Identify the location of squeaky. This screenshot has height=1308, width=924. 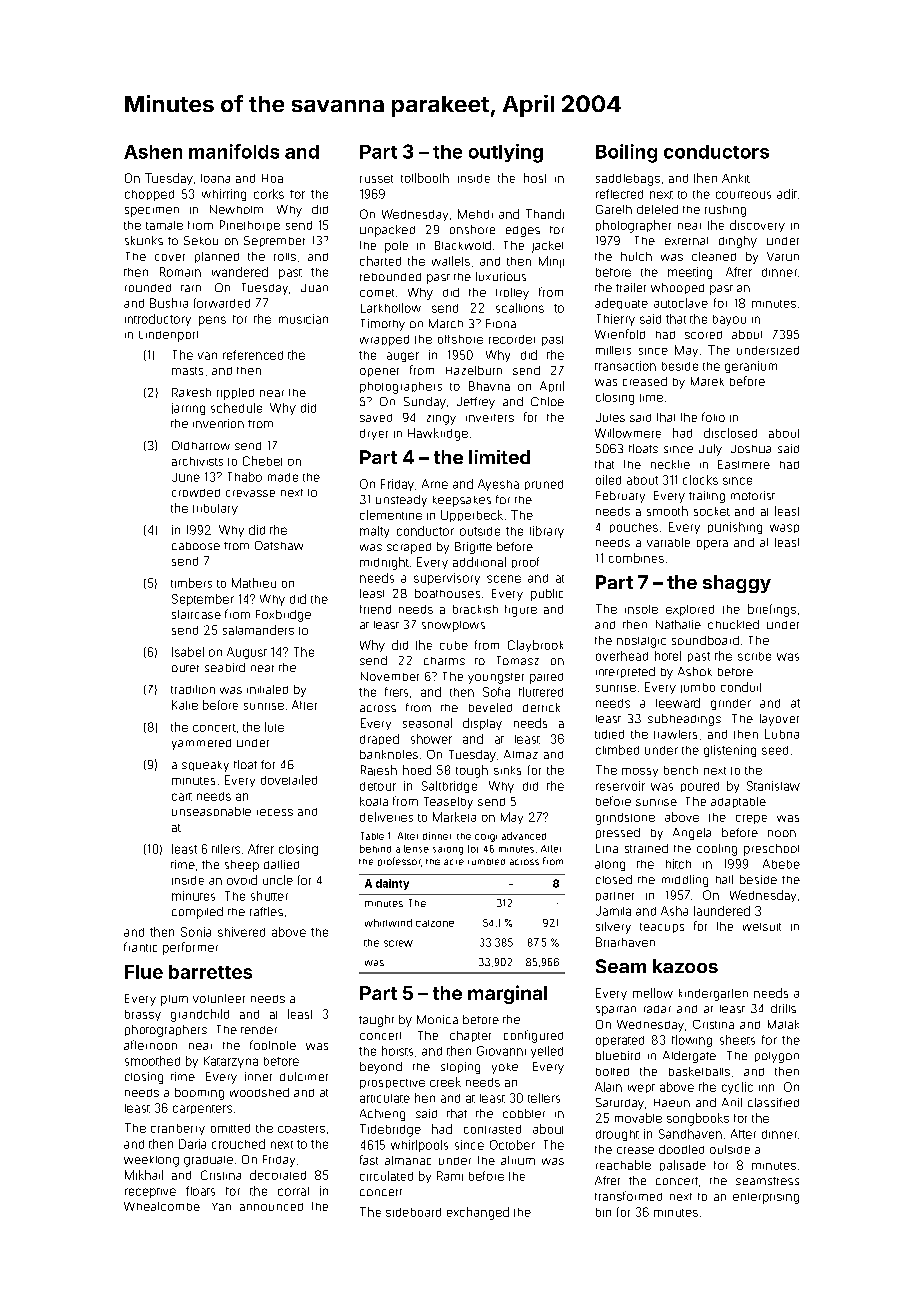
(205, 766).
